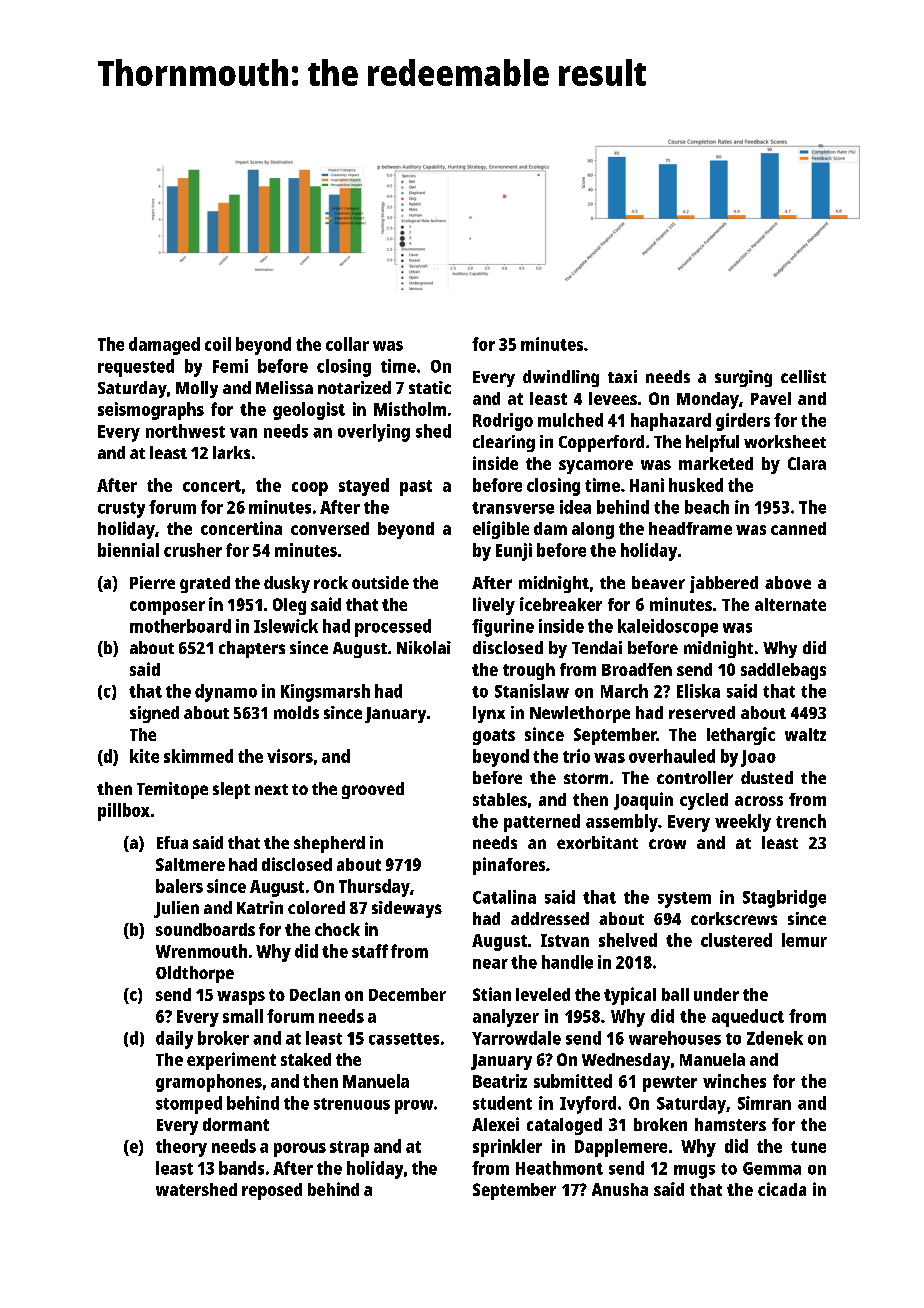 The height and width of the screenshot is (1308, 924). Describe the element at coordinates (696, 485) in the screenshot. I see `husked` at that location.
